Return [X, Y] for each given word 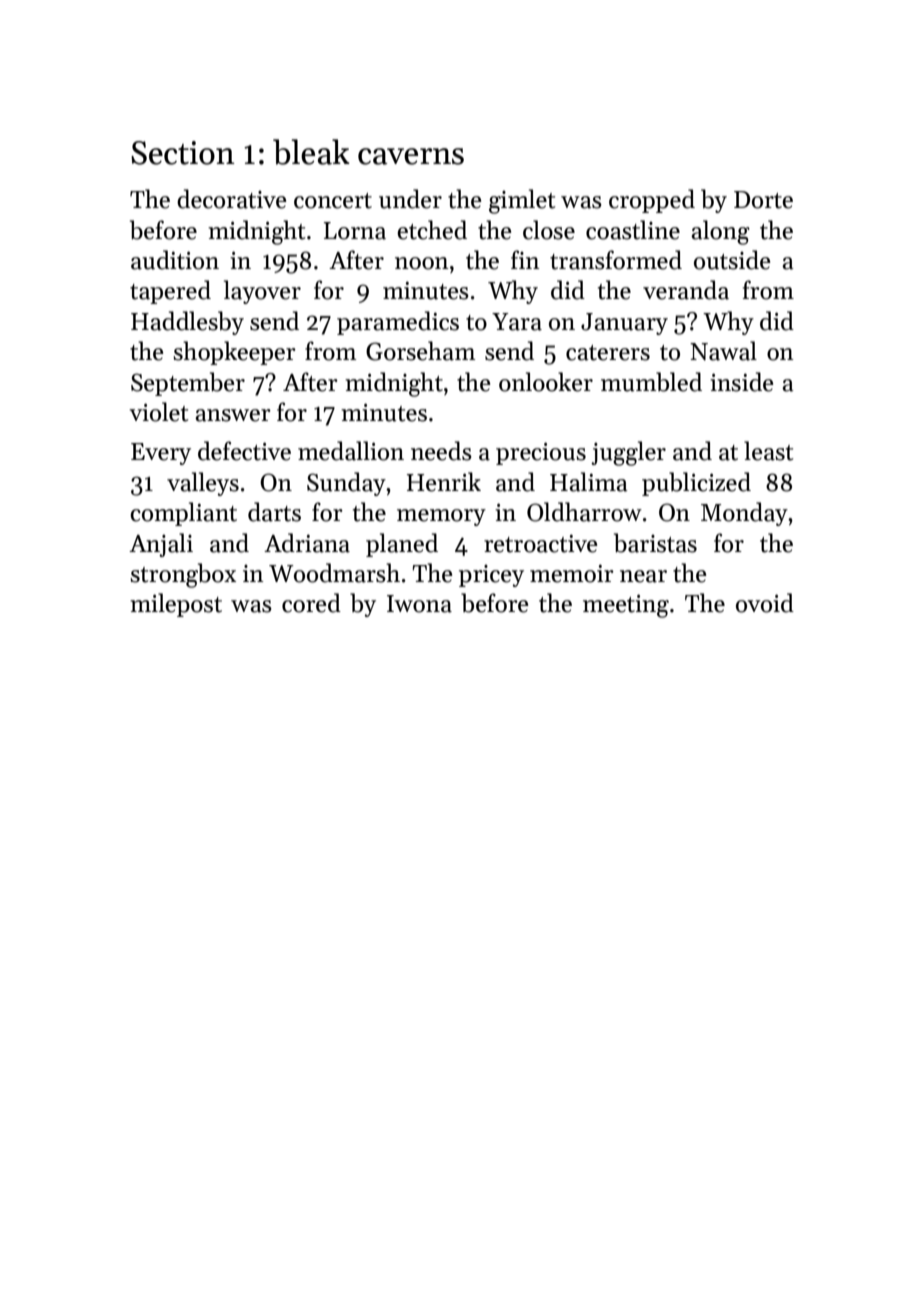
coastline [633, 230]
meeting [626, 606]
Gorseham [421, 351]
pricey [491, 576]
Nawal [723, 351]
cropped [652, 201]
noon [422, 263]
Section [183, 153]
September [188, 384]
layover [262, 292]
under [410, 199]
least [768, 451]
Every [161, 454]
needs [441, 451]
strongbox [183, 575]
